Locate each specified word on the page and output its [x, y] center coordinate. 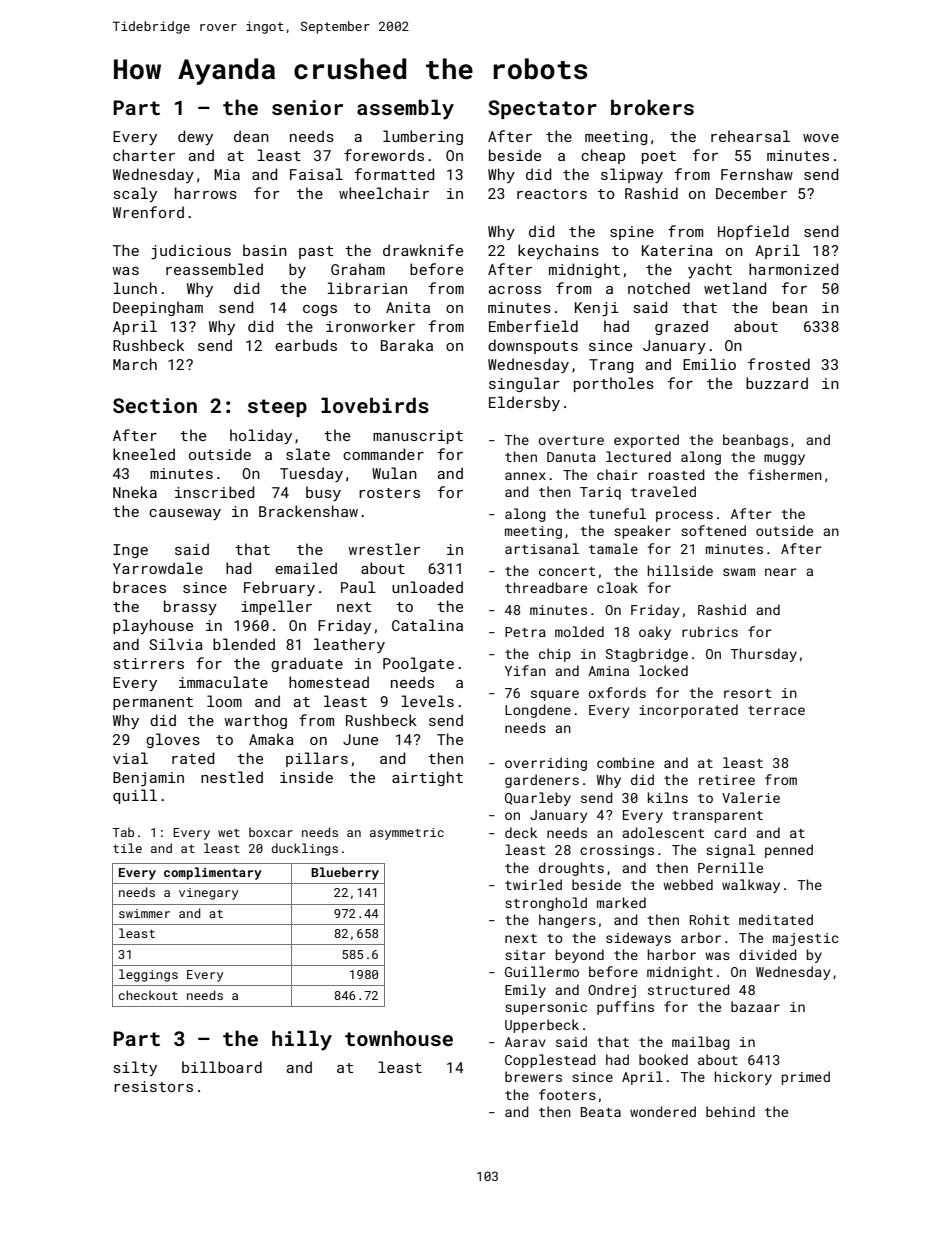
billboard [222, 1067]
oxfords [617, 692]
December [751, 193]
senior [307, 107]
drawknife [423, 250]
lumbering [423, 137]
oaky [655, 633]
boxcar [271, 832]
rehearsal [750, 136]
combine [625, 762]
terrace [776, 710]
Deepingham [158, 308]
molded [579, 631]
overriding [546, 764]
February [279, 588]
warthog [255, 721]
